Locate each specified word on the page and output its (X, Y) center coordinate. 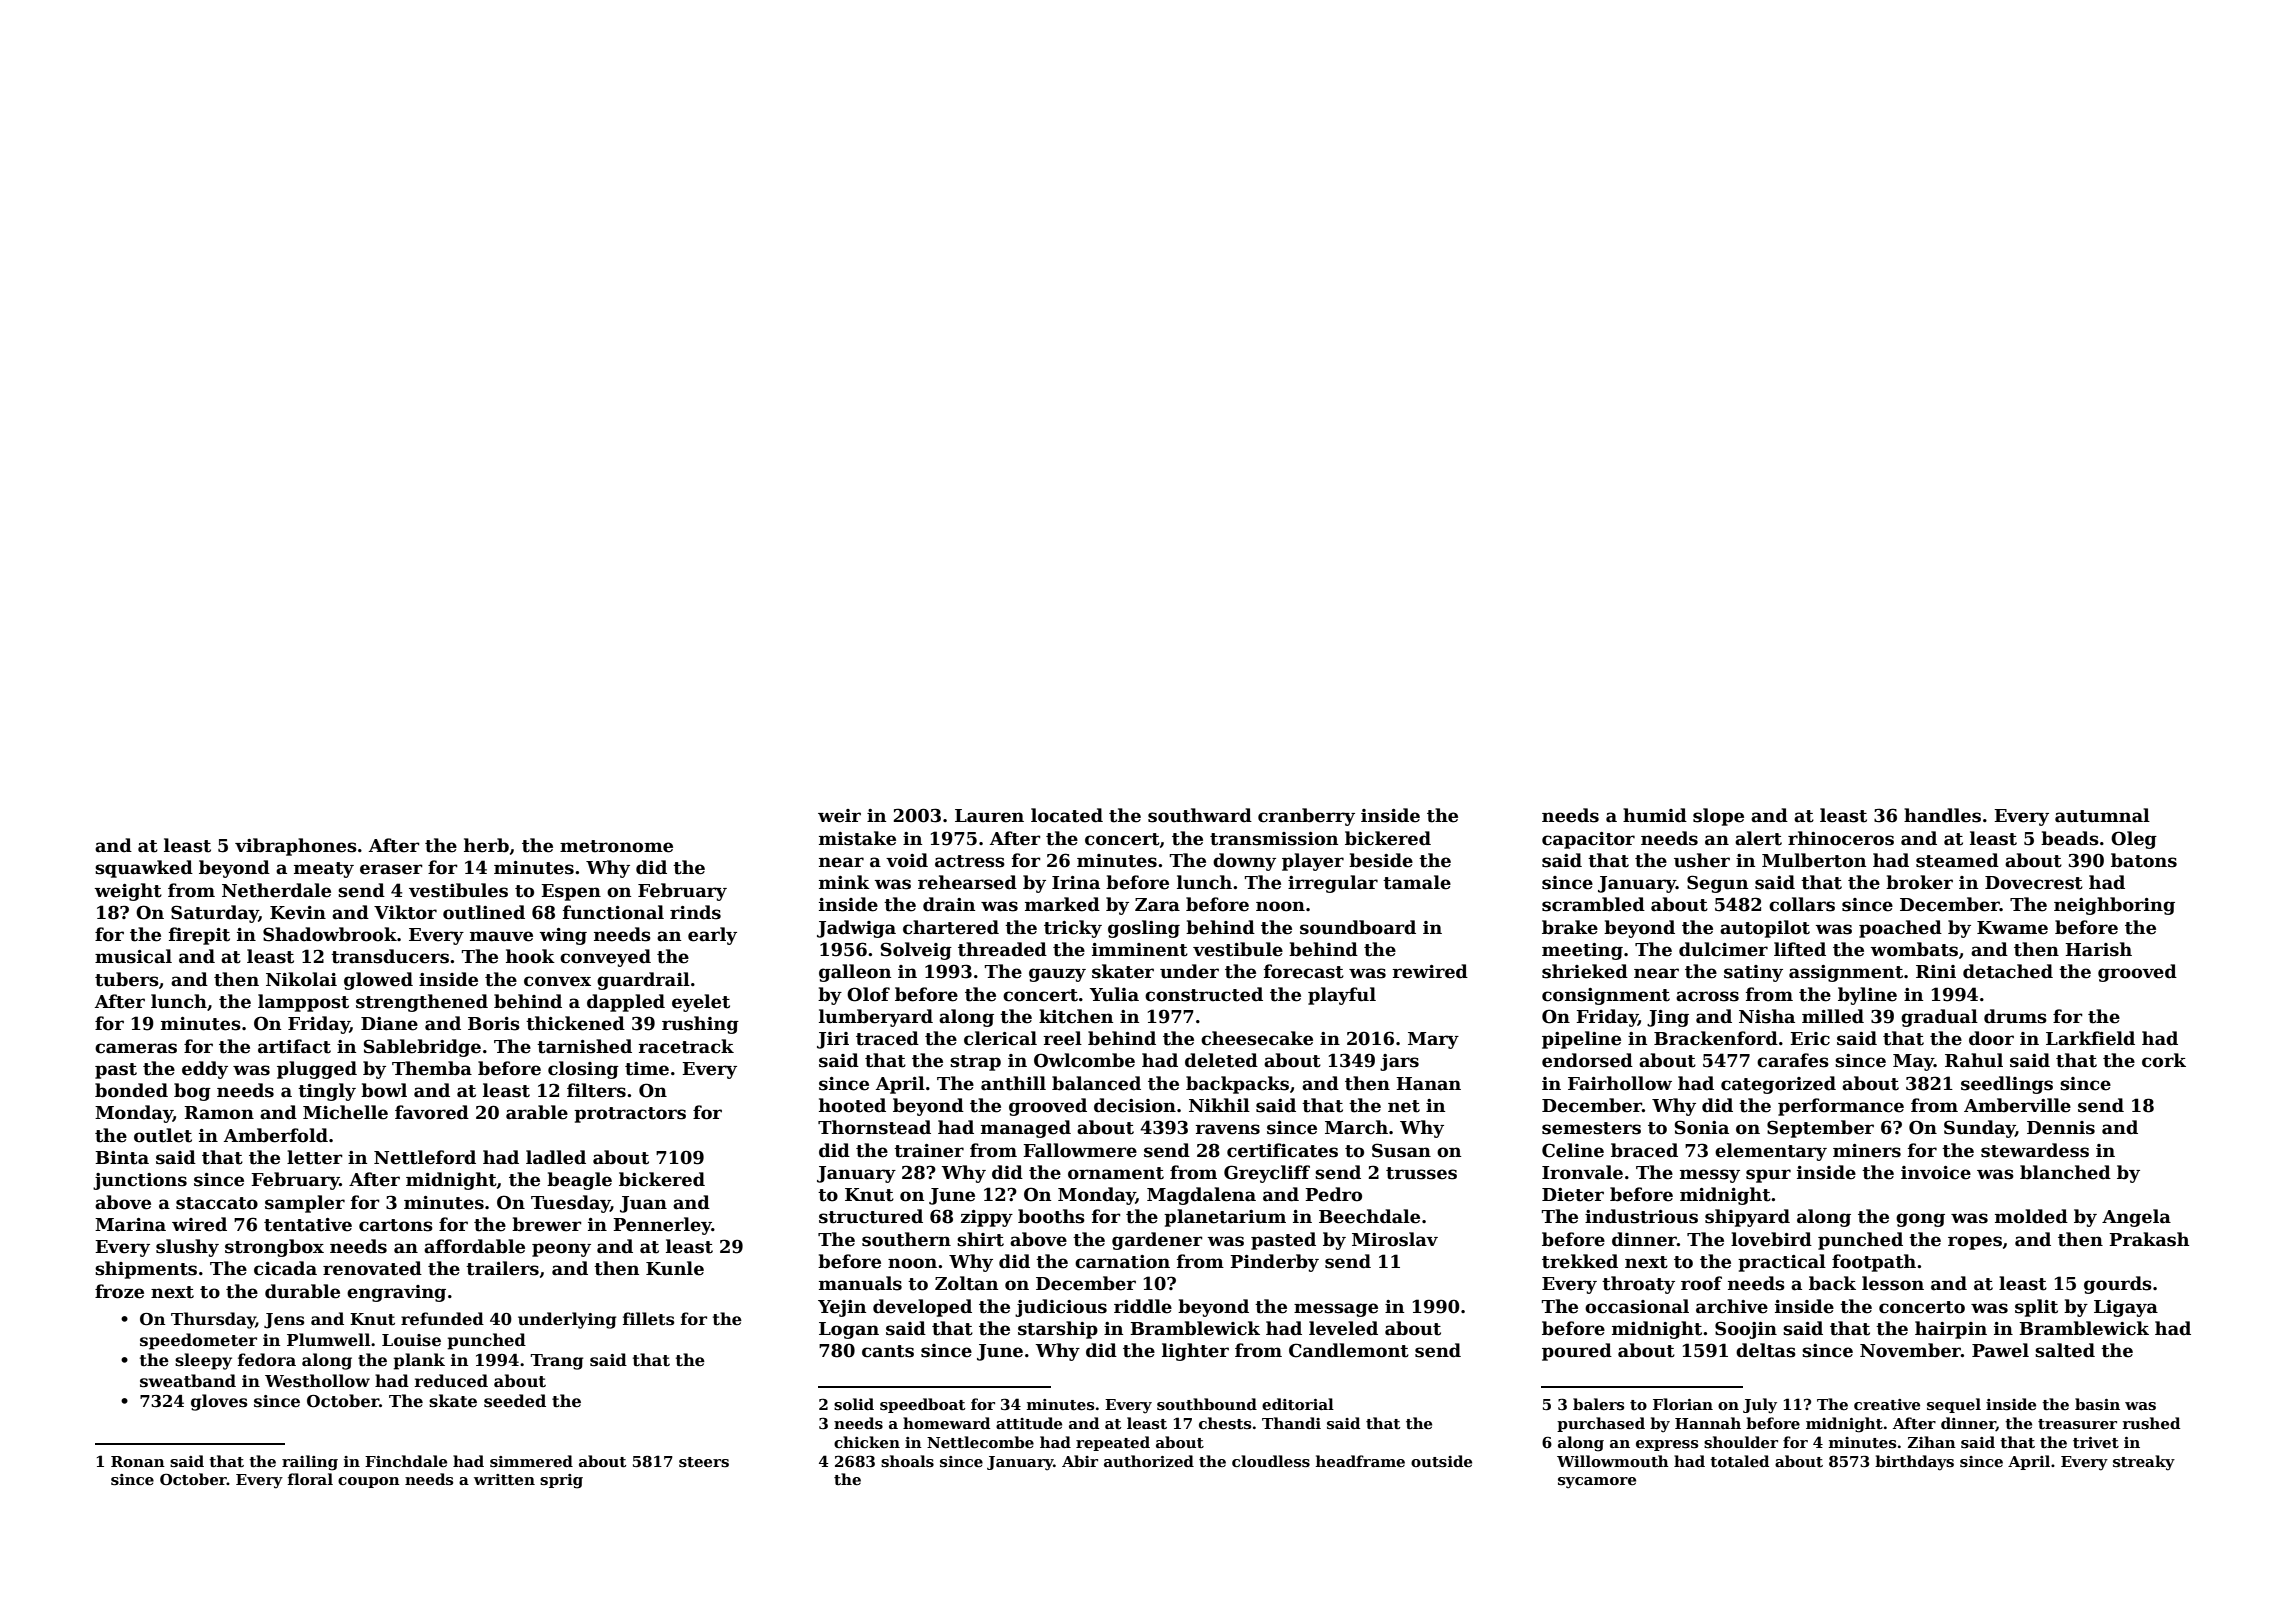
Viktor (405, 912)
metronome (616, 846)
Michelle (345, 1112)
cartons (396, 1225)
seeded (515, 1401)
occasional (1637, 1306)
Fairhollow (1620, 1083)
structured (871, 1216)
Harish (2098, 949)
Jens (284, 1321)
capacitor (1588, 840)
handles (1942, 815)
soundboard (1358, 927)
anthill (1013, 1083)
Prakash (2149, 1239)
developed (922, 1308)
